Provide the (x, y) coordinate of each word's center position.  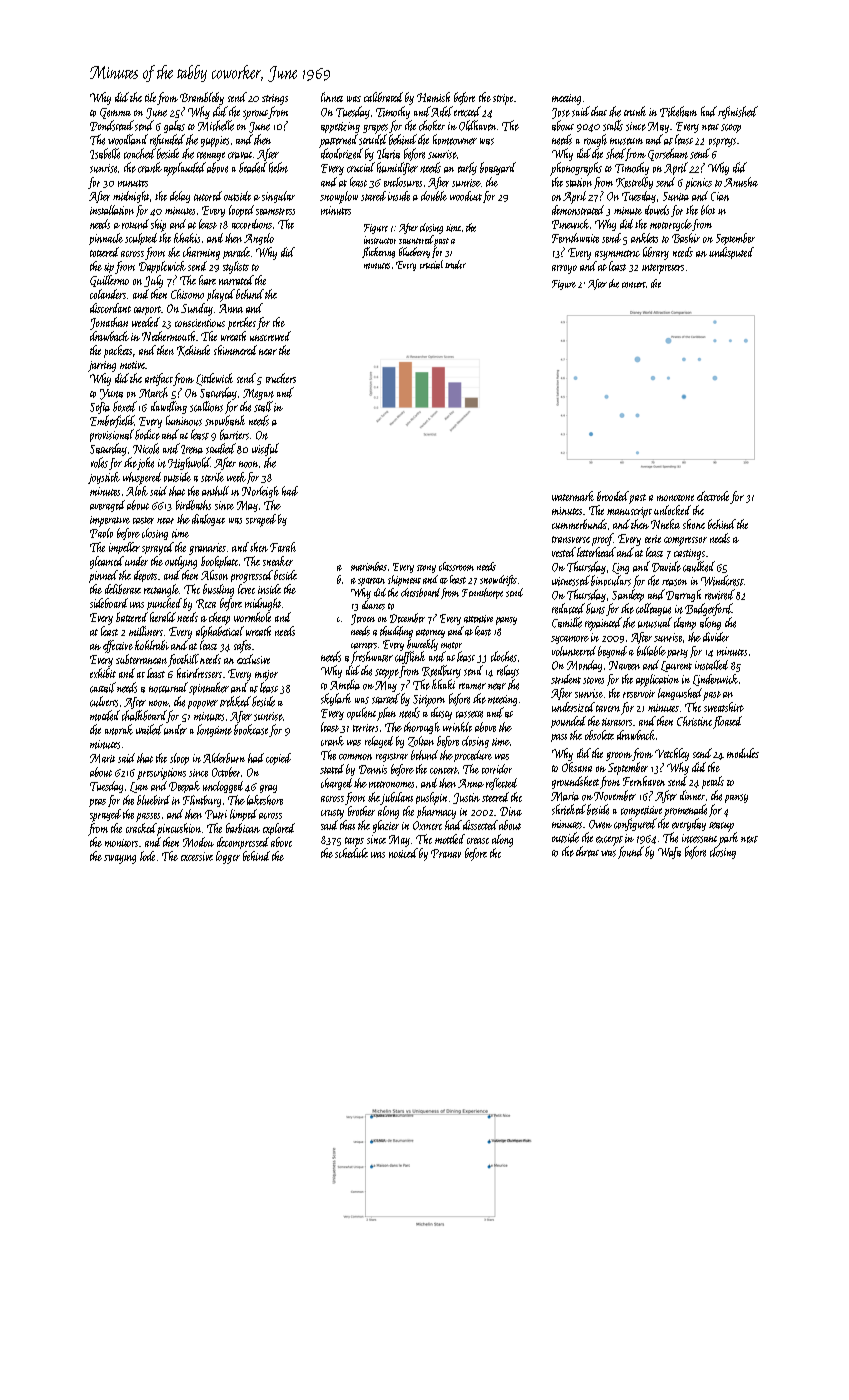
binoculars (611, 580)
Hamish (433, 97)
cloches (504, 656)
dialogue (208, 520)
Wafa (669, 853)
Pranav (446, 853)
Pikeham (678, 111)
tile (150, 97)
